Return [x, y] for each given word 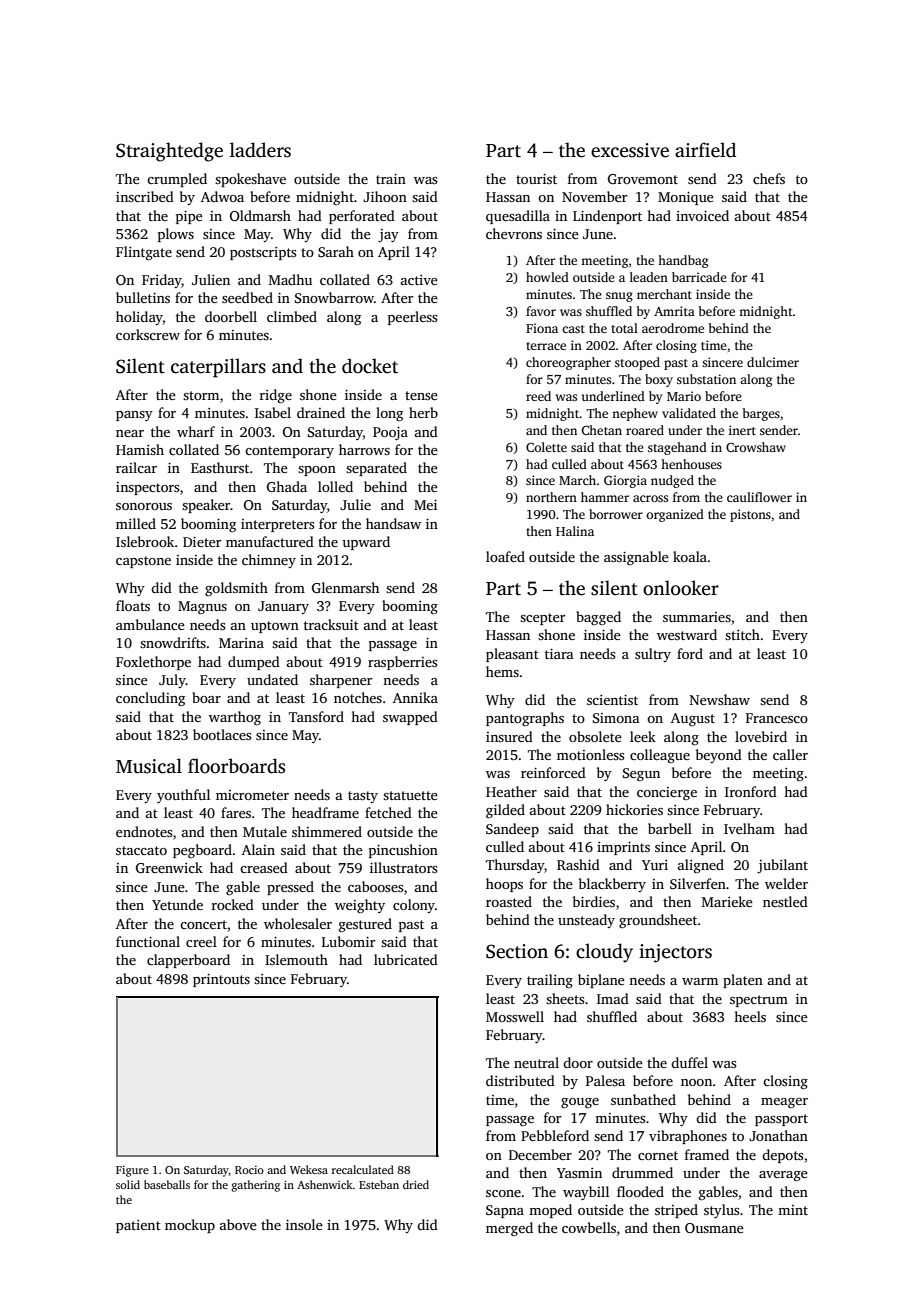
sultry [653, 655]
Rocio [249, 1170]
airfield [705, 150]
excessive [630, 150]
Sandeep [512, 830]
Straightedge [169, 152]
